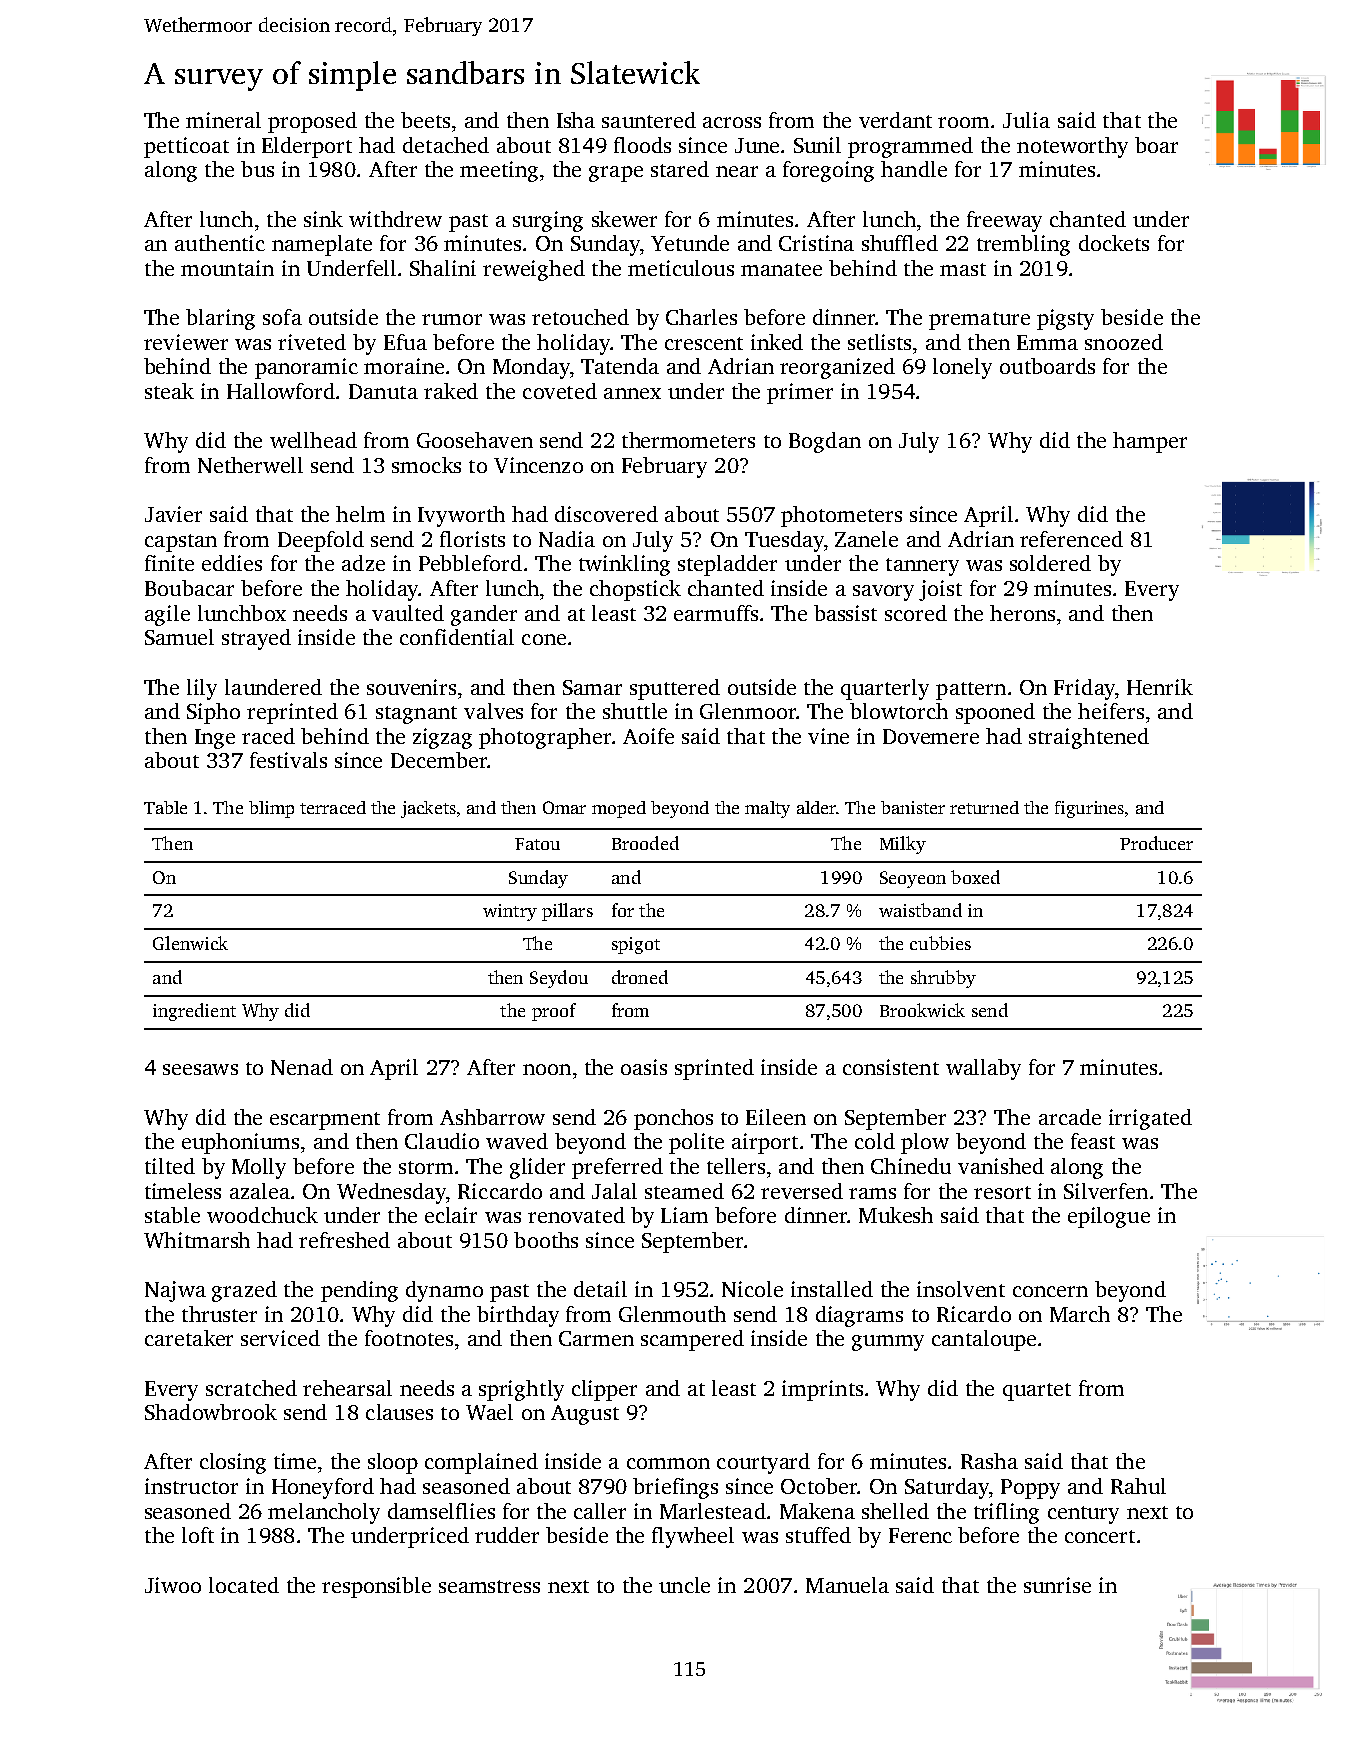 The image size is (1346, 1741). What do you see at coordinates (173, 514) in the screenshot?
I see `Javier` at bounding box center [173, 514].
